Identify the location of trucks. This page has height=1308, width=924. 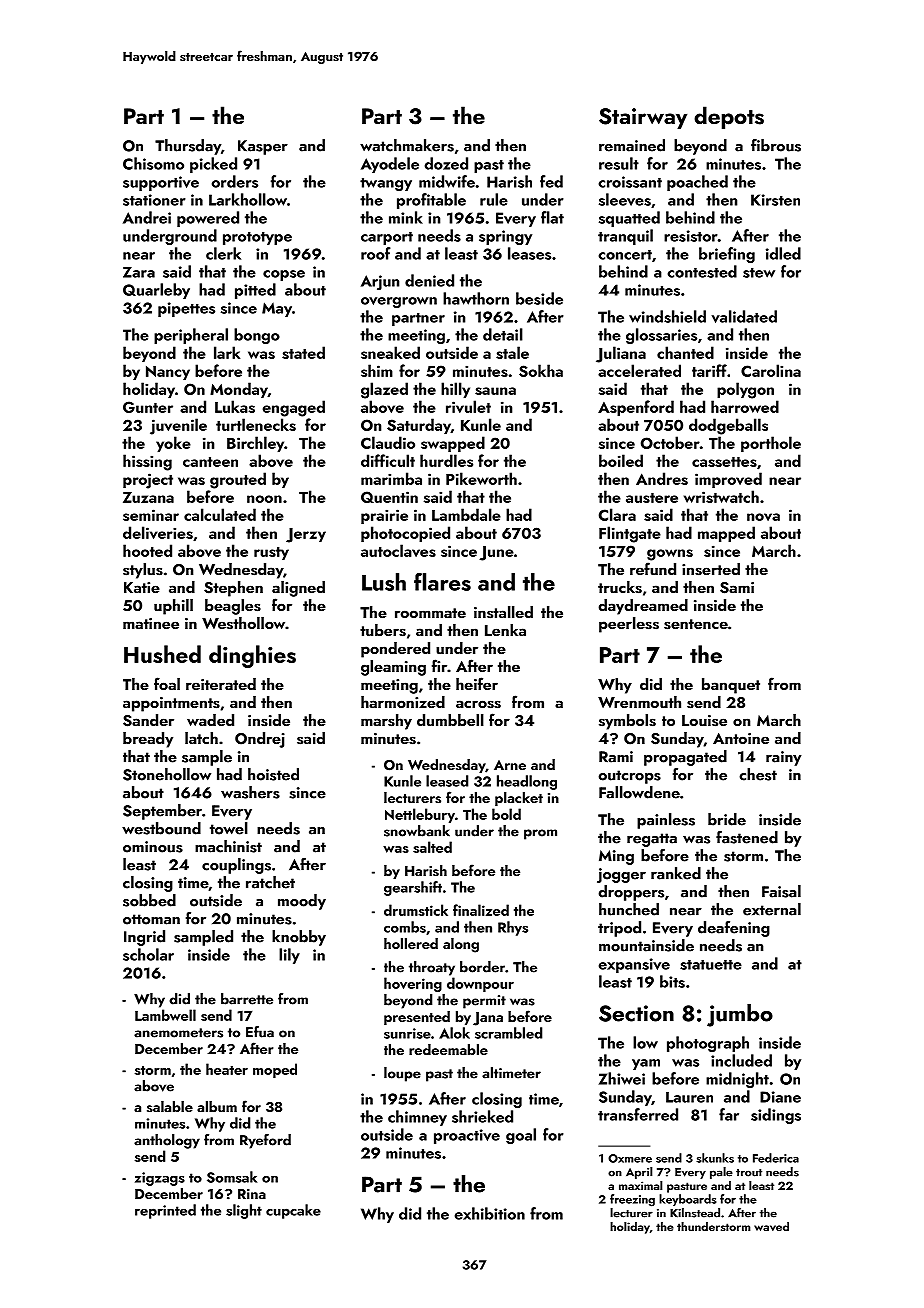
(620, 587).
